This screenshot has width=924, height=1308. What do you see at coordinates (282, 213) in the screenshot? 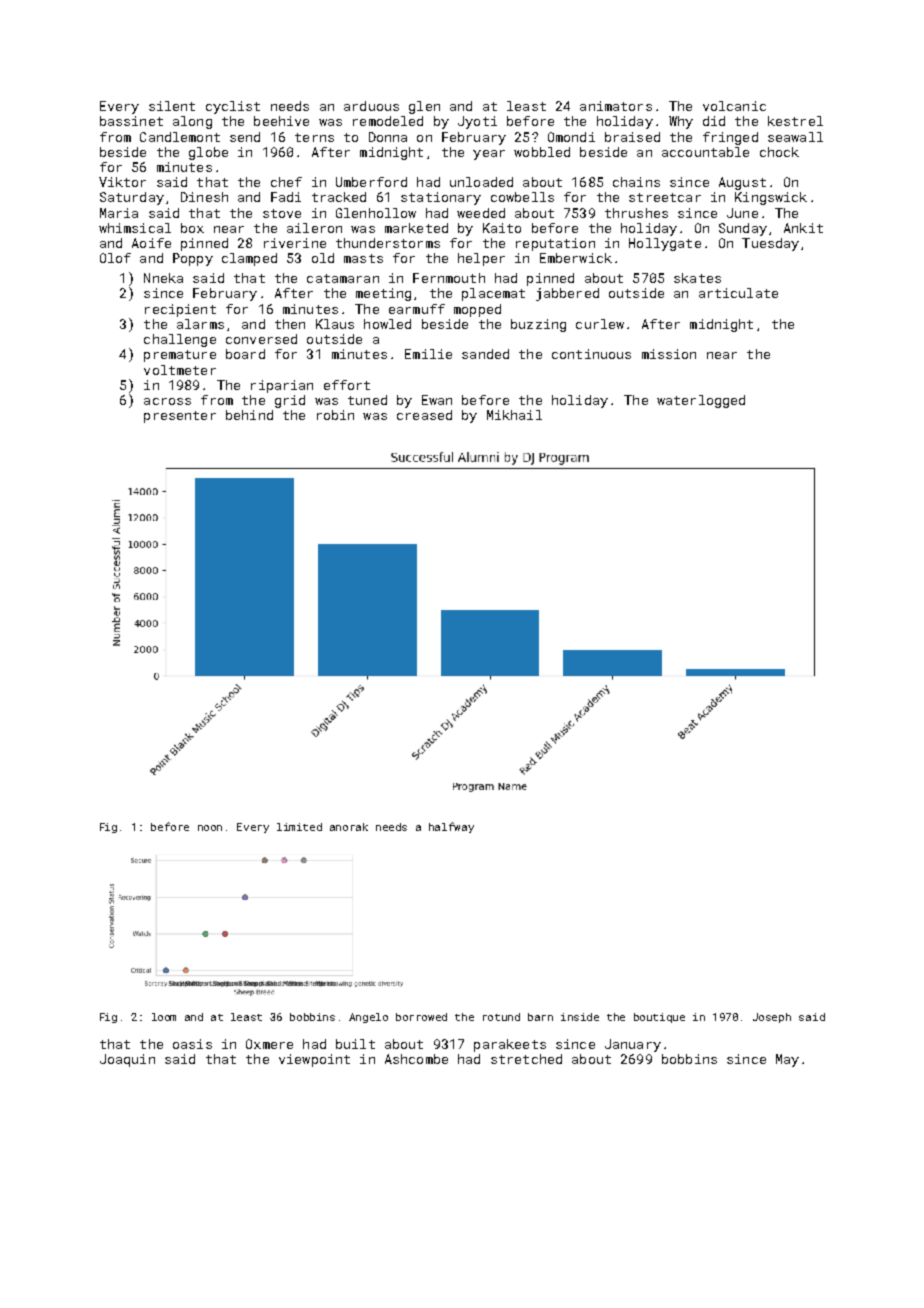
I see `stove` at bounding box center [282, 213].
